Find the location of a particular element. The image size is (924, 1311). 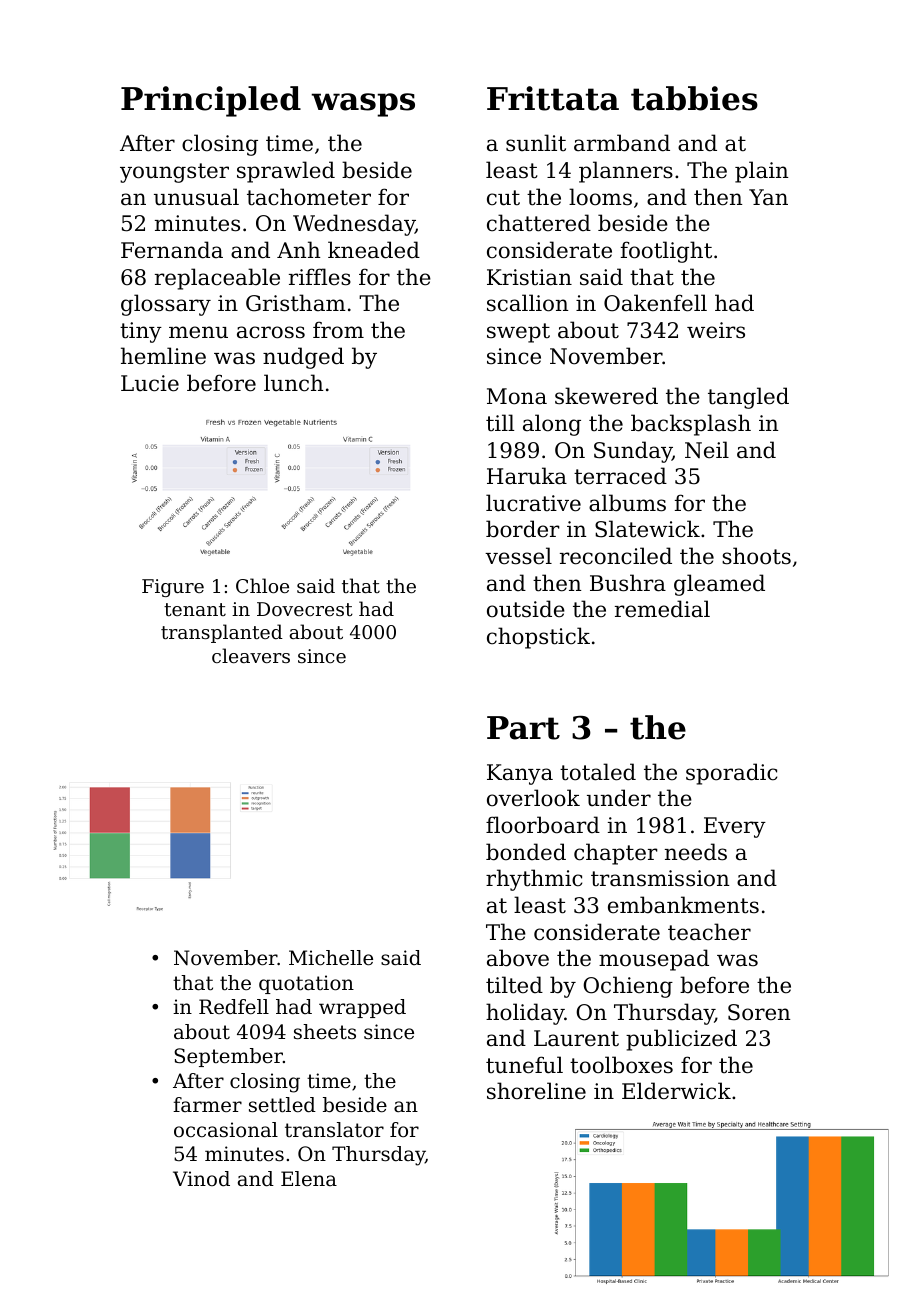

Frittata is located at coordinates (553, 98).
